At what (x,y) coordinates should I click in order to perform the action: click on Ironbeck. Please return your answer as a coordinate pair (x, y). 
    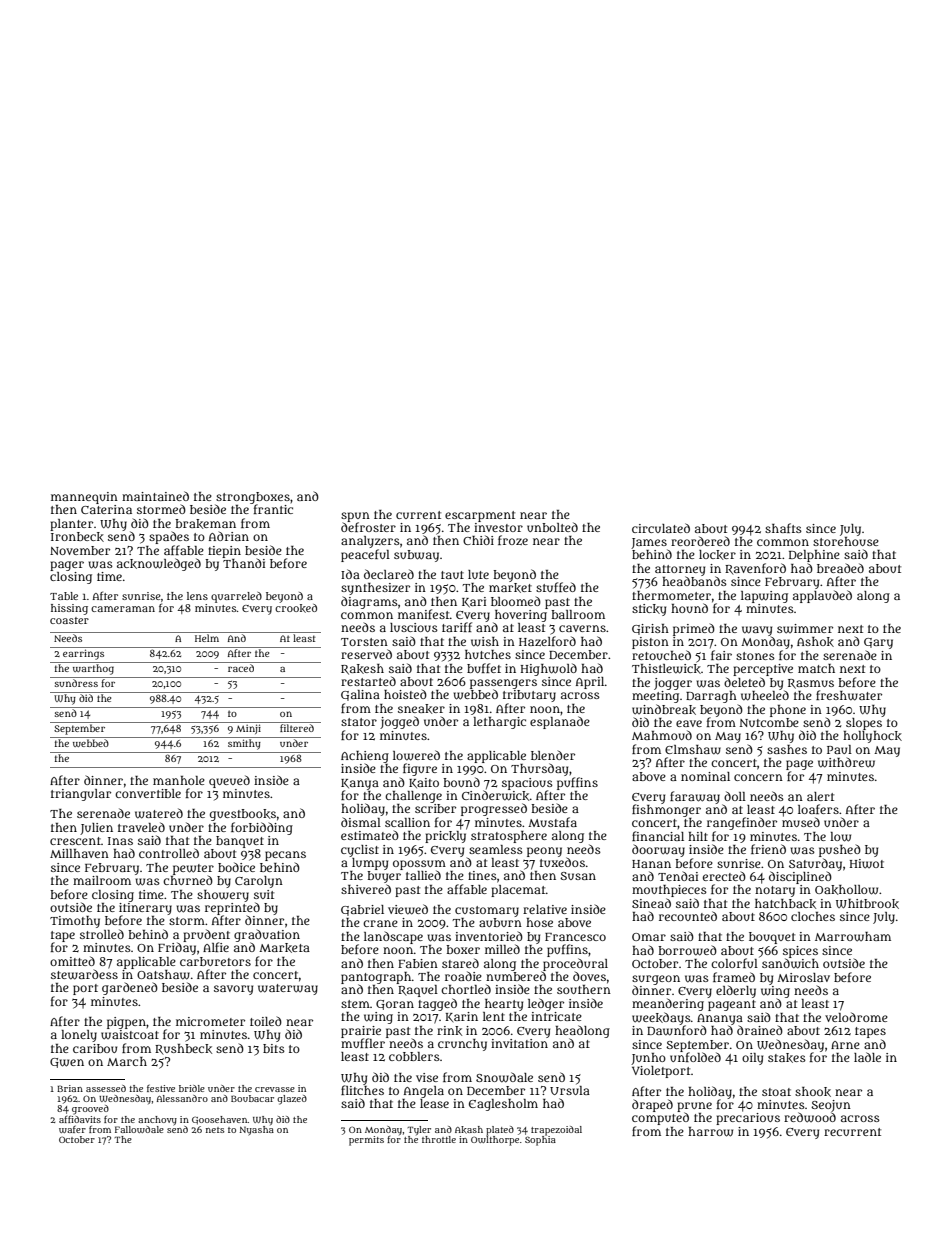
    Looking at the image, I should click on (77, 537).
